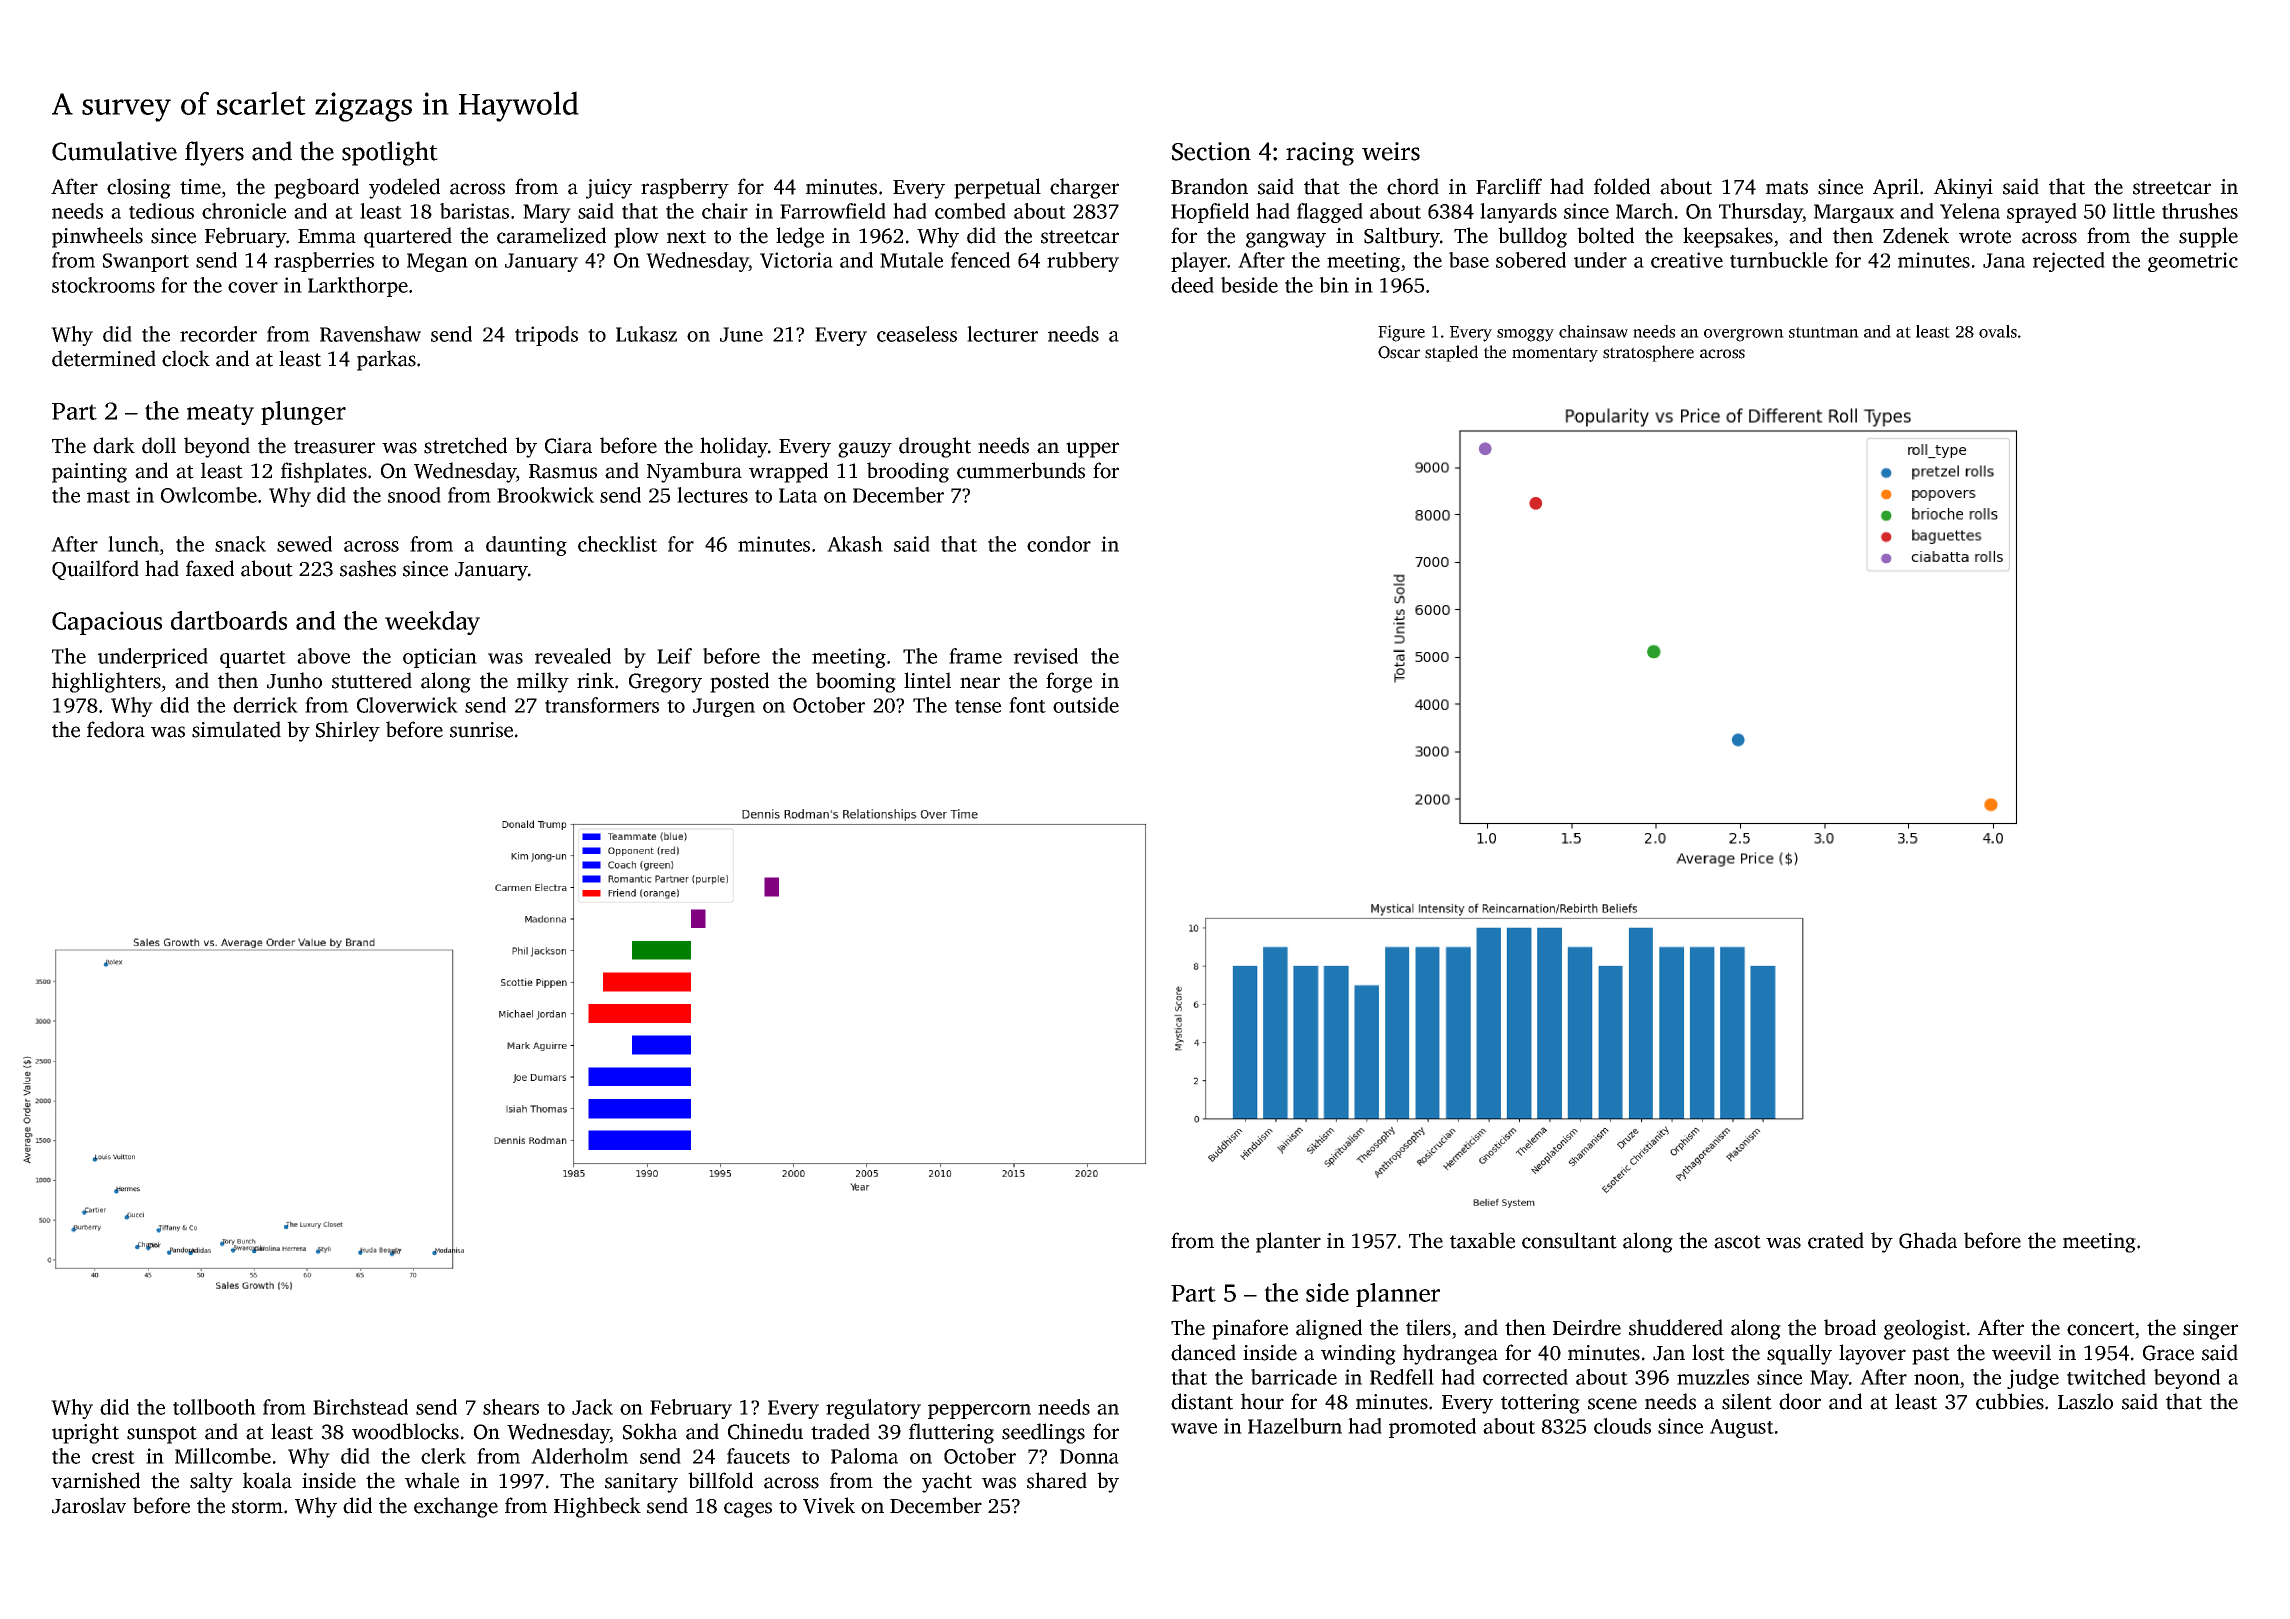 Image resolution: width=2290 pixels, height=1619 pixels. What do you see at coordinates (114, 151) in the image?
I see `Cumulative` at bounding box center [114, 151].
